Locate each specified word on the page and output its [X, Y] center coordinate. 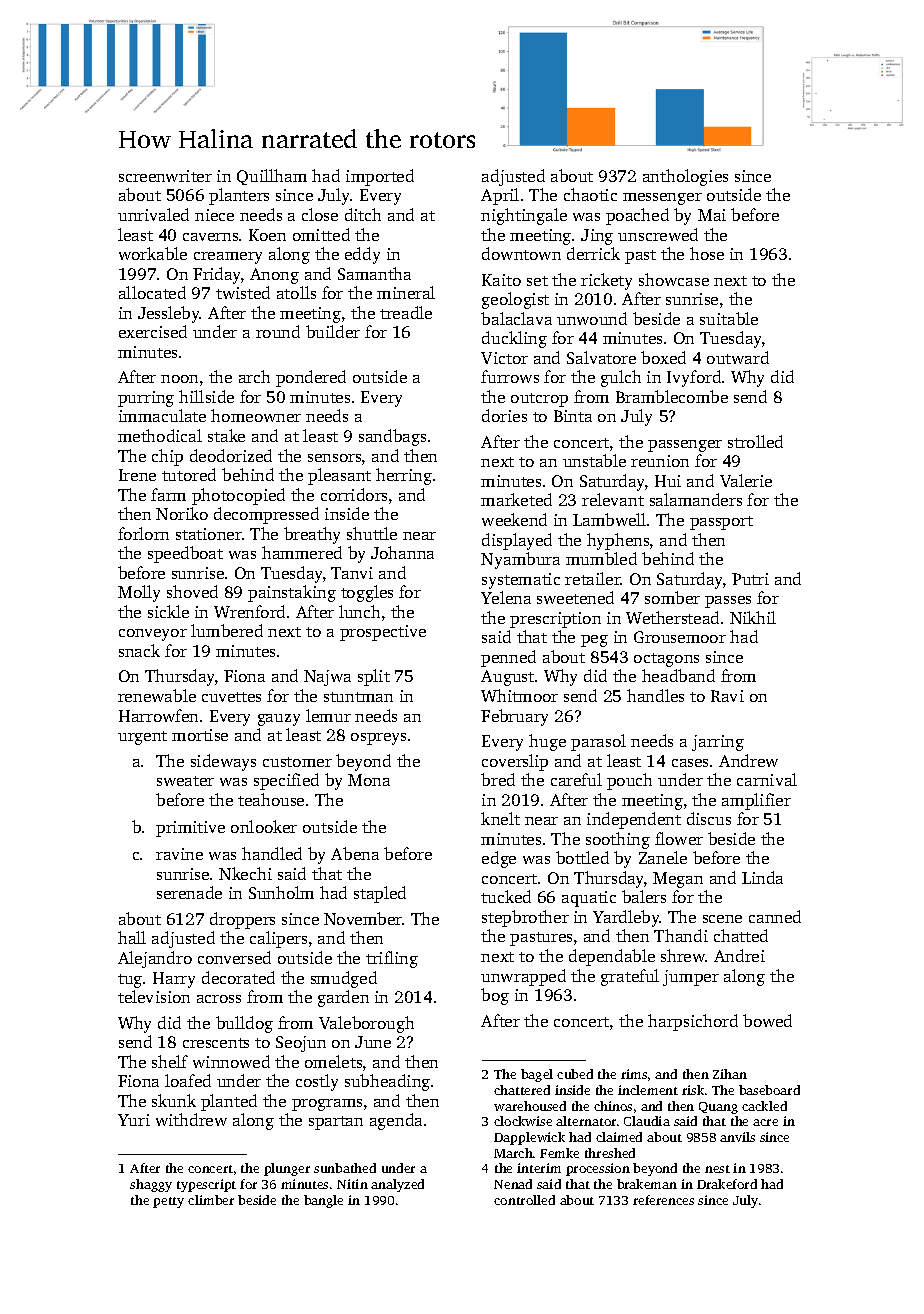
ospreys [378, 739]
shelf [170, 1061]
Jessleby [169, 314]
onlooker [264, 826]
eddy [362, 255]
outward [738, 357]
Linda [762, 877]
